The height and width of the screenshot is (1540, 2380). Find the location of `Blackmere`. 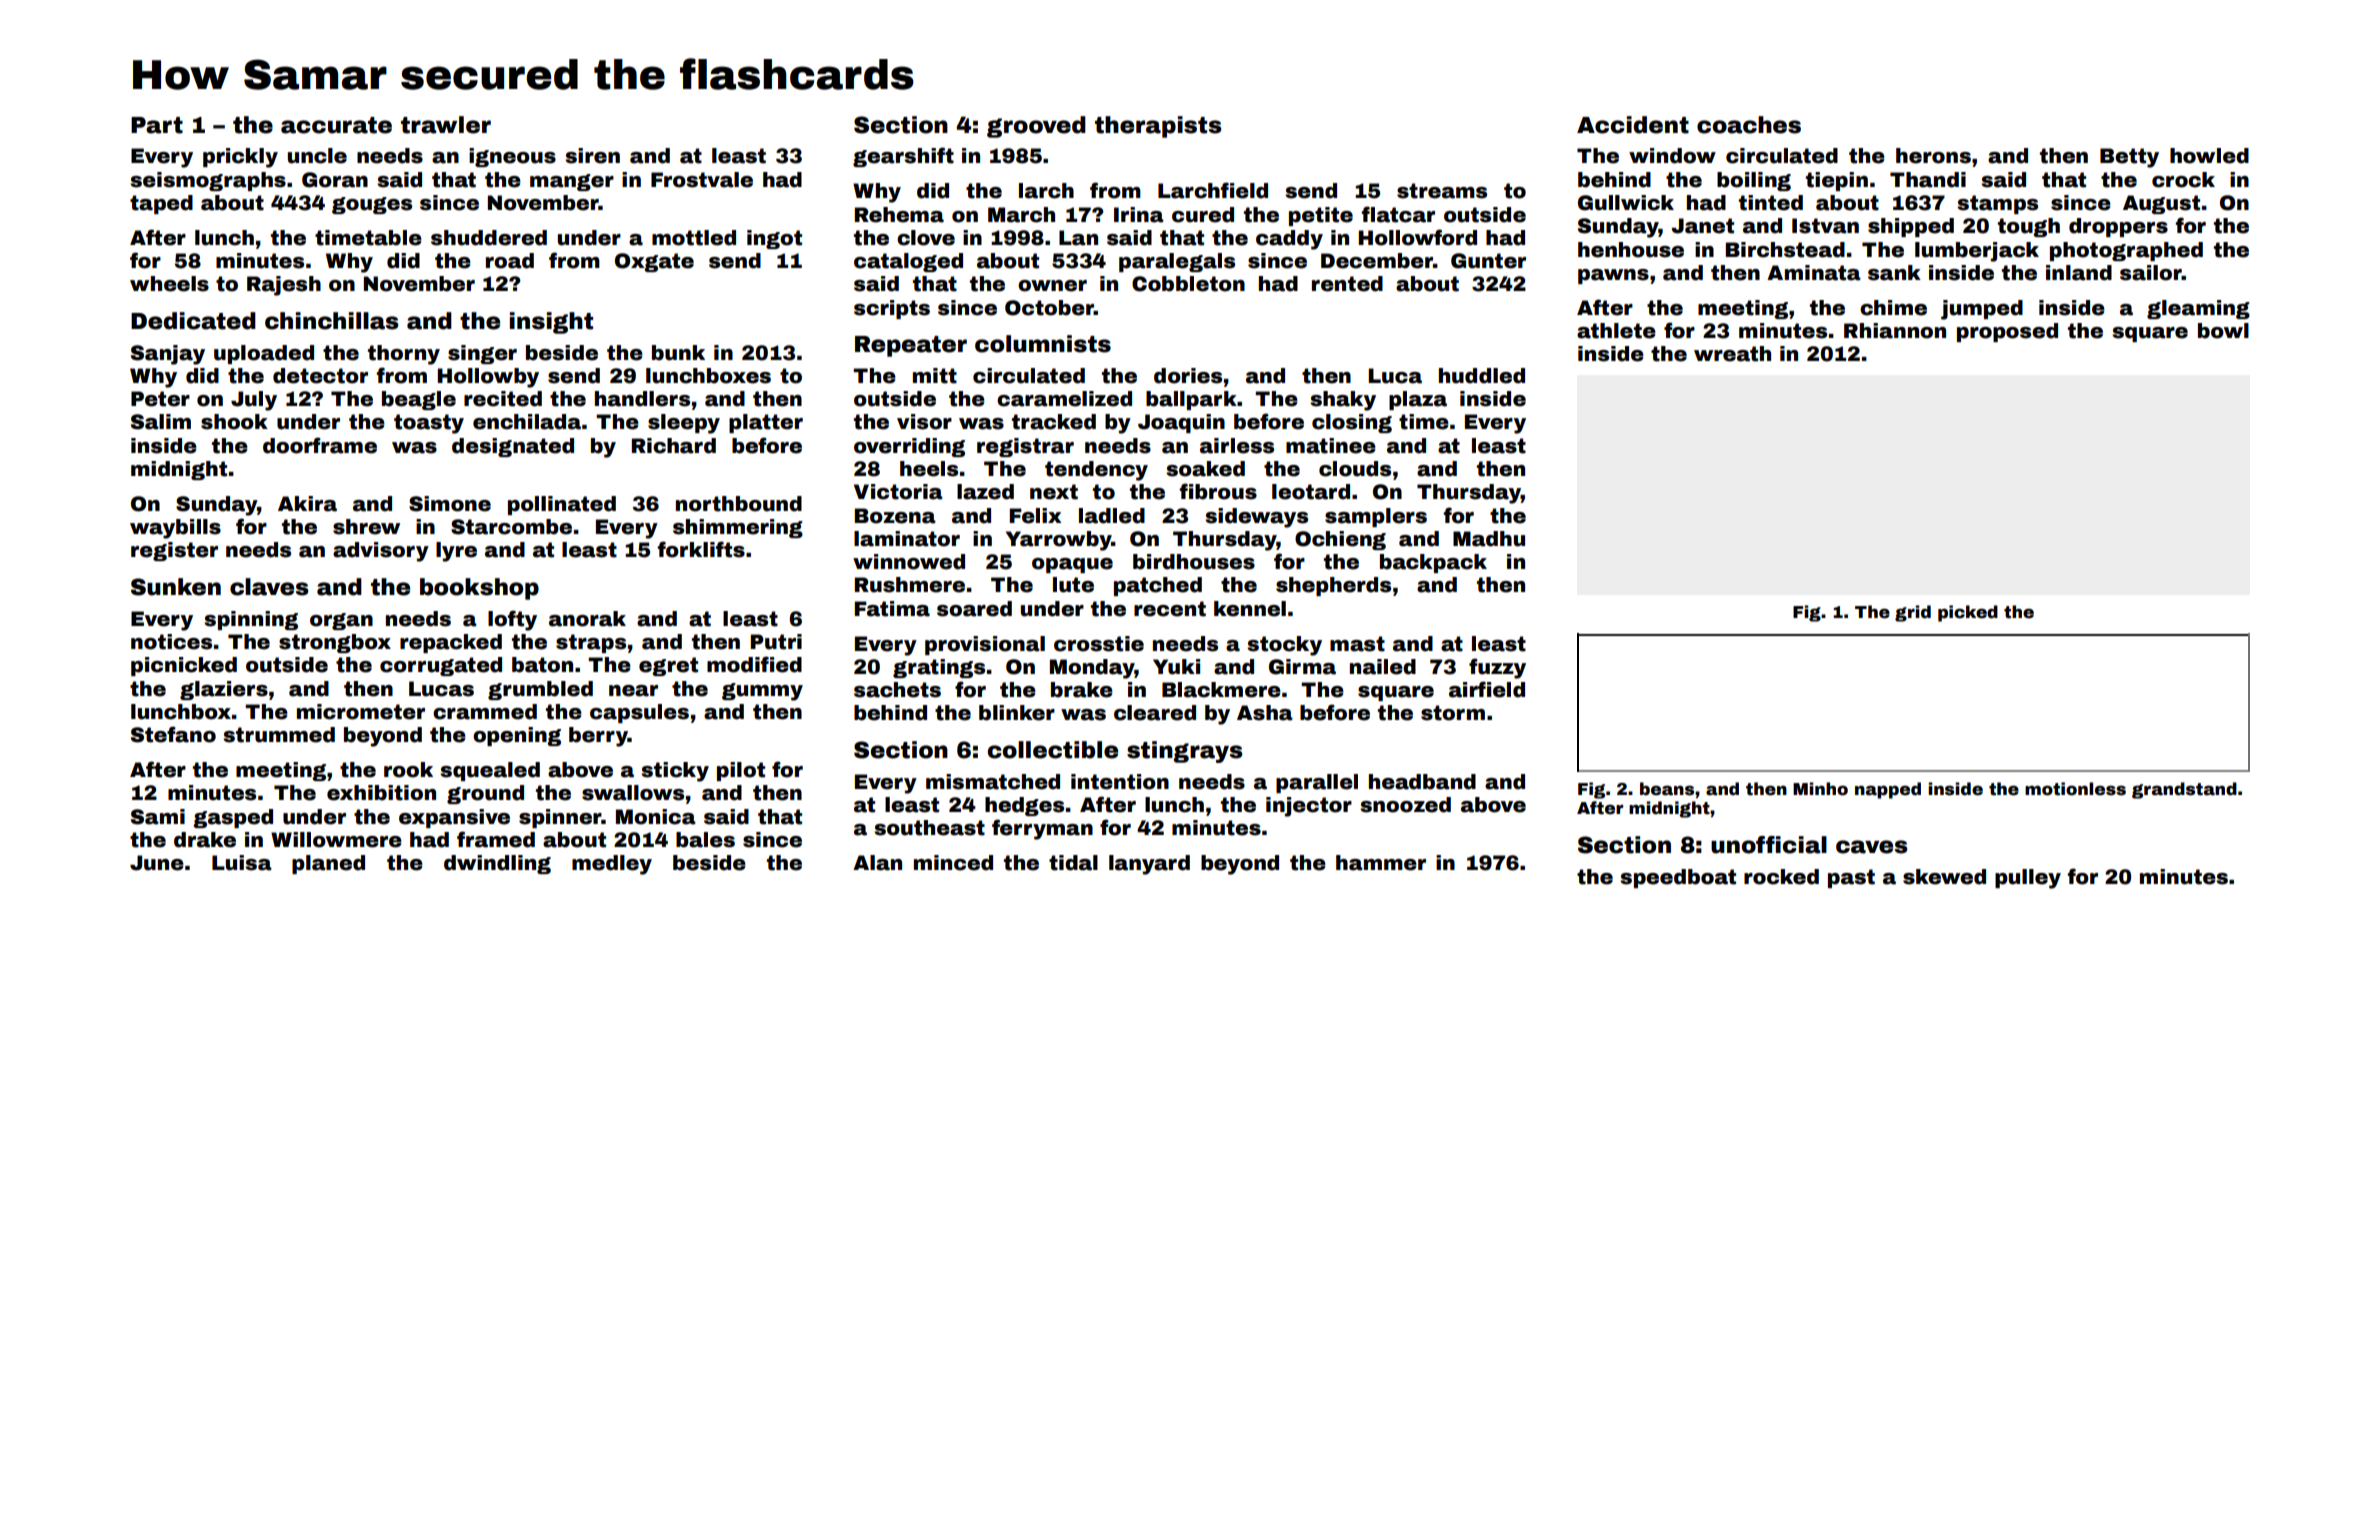

Blackmere is located at coordinates (1221, 690).
